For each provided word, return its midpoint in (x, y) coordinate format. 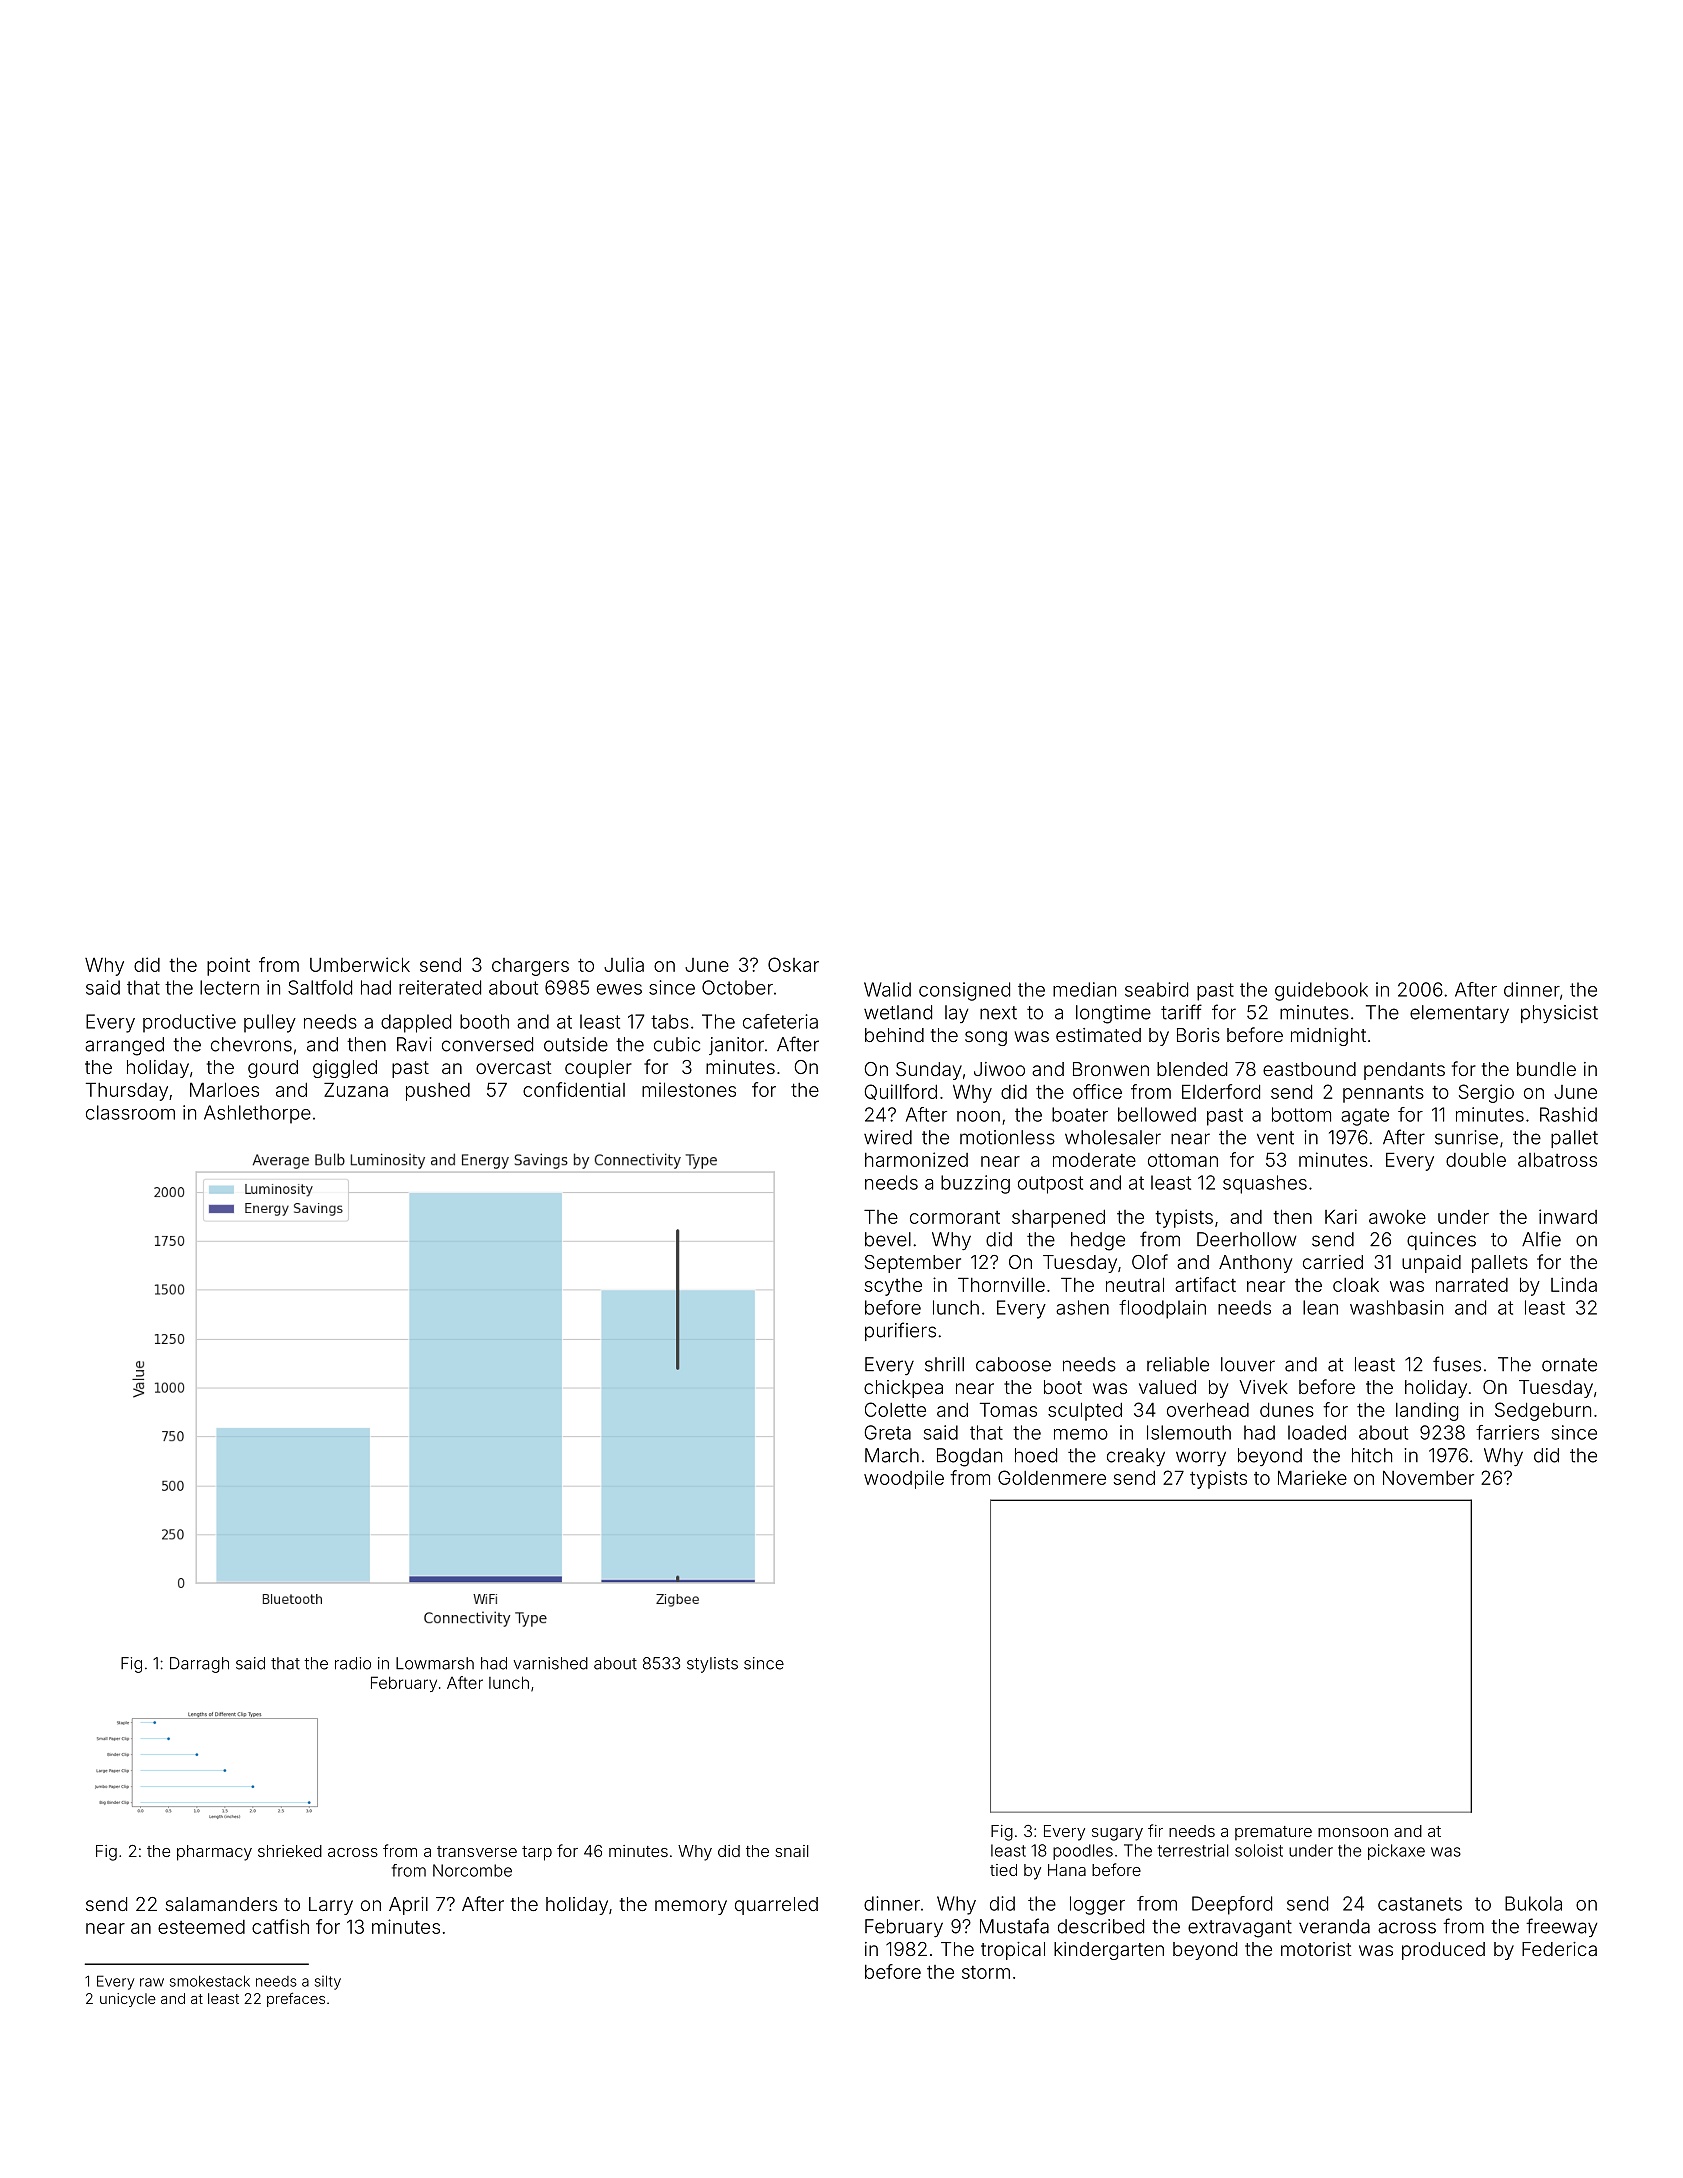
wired (888, 1137)
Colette (895, 1409)
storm (986, 1972)
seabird (1156, 989)
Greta (887, 1432)
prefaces (296, 1999)
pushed (438, 1092)
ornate (1569, 1365)
